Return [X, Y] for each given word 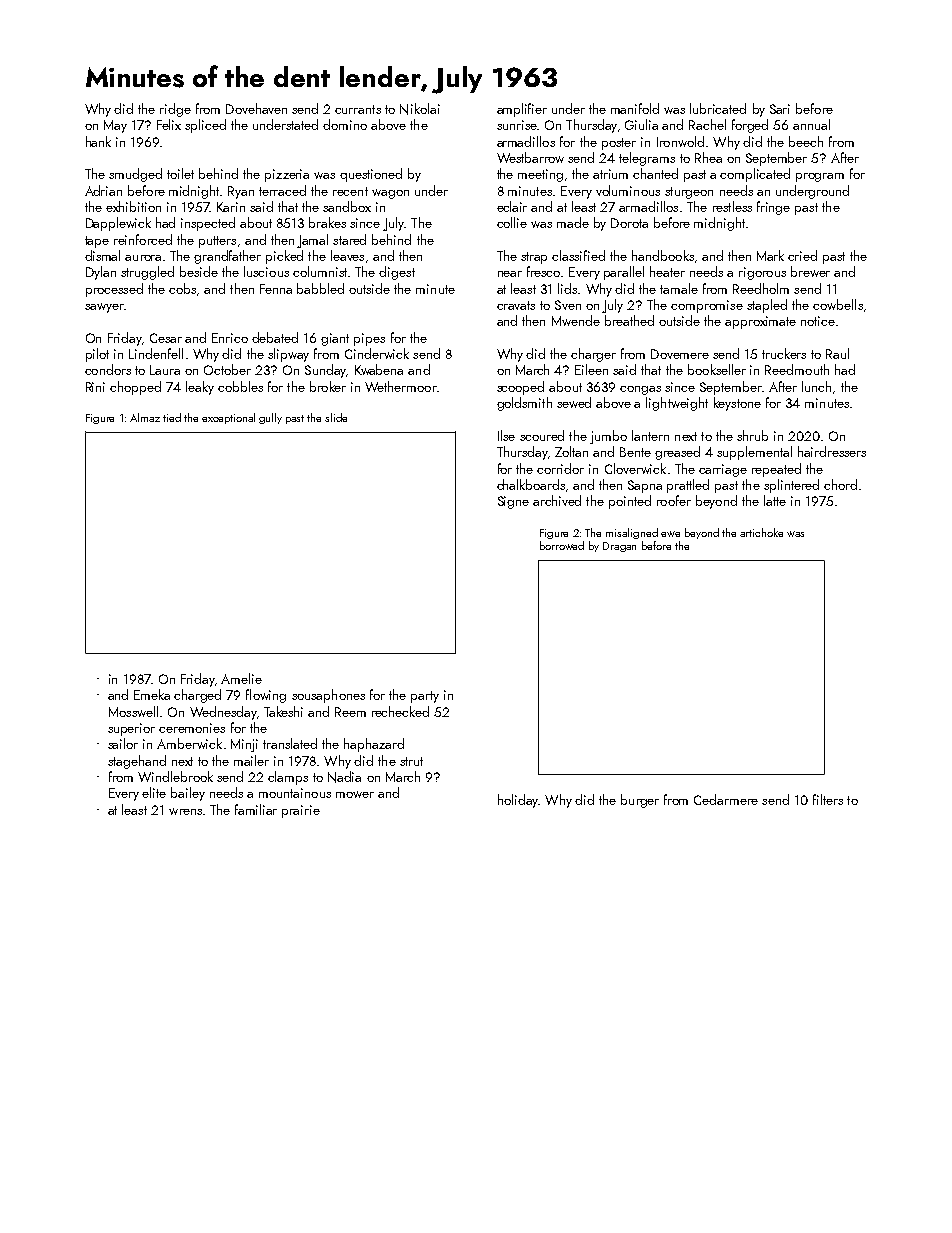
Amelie [241, 678]
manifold [635, 108]
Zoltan [571, 451]
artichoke [761, 532]
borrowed [562, 545]
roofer [674, 500]
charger [593, 355]
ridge [175, 110]
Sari [780, 109]
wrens [185, 811]
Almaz [145, 417]
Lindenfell [156, 353]
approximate [760, 322]
